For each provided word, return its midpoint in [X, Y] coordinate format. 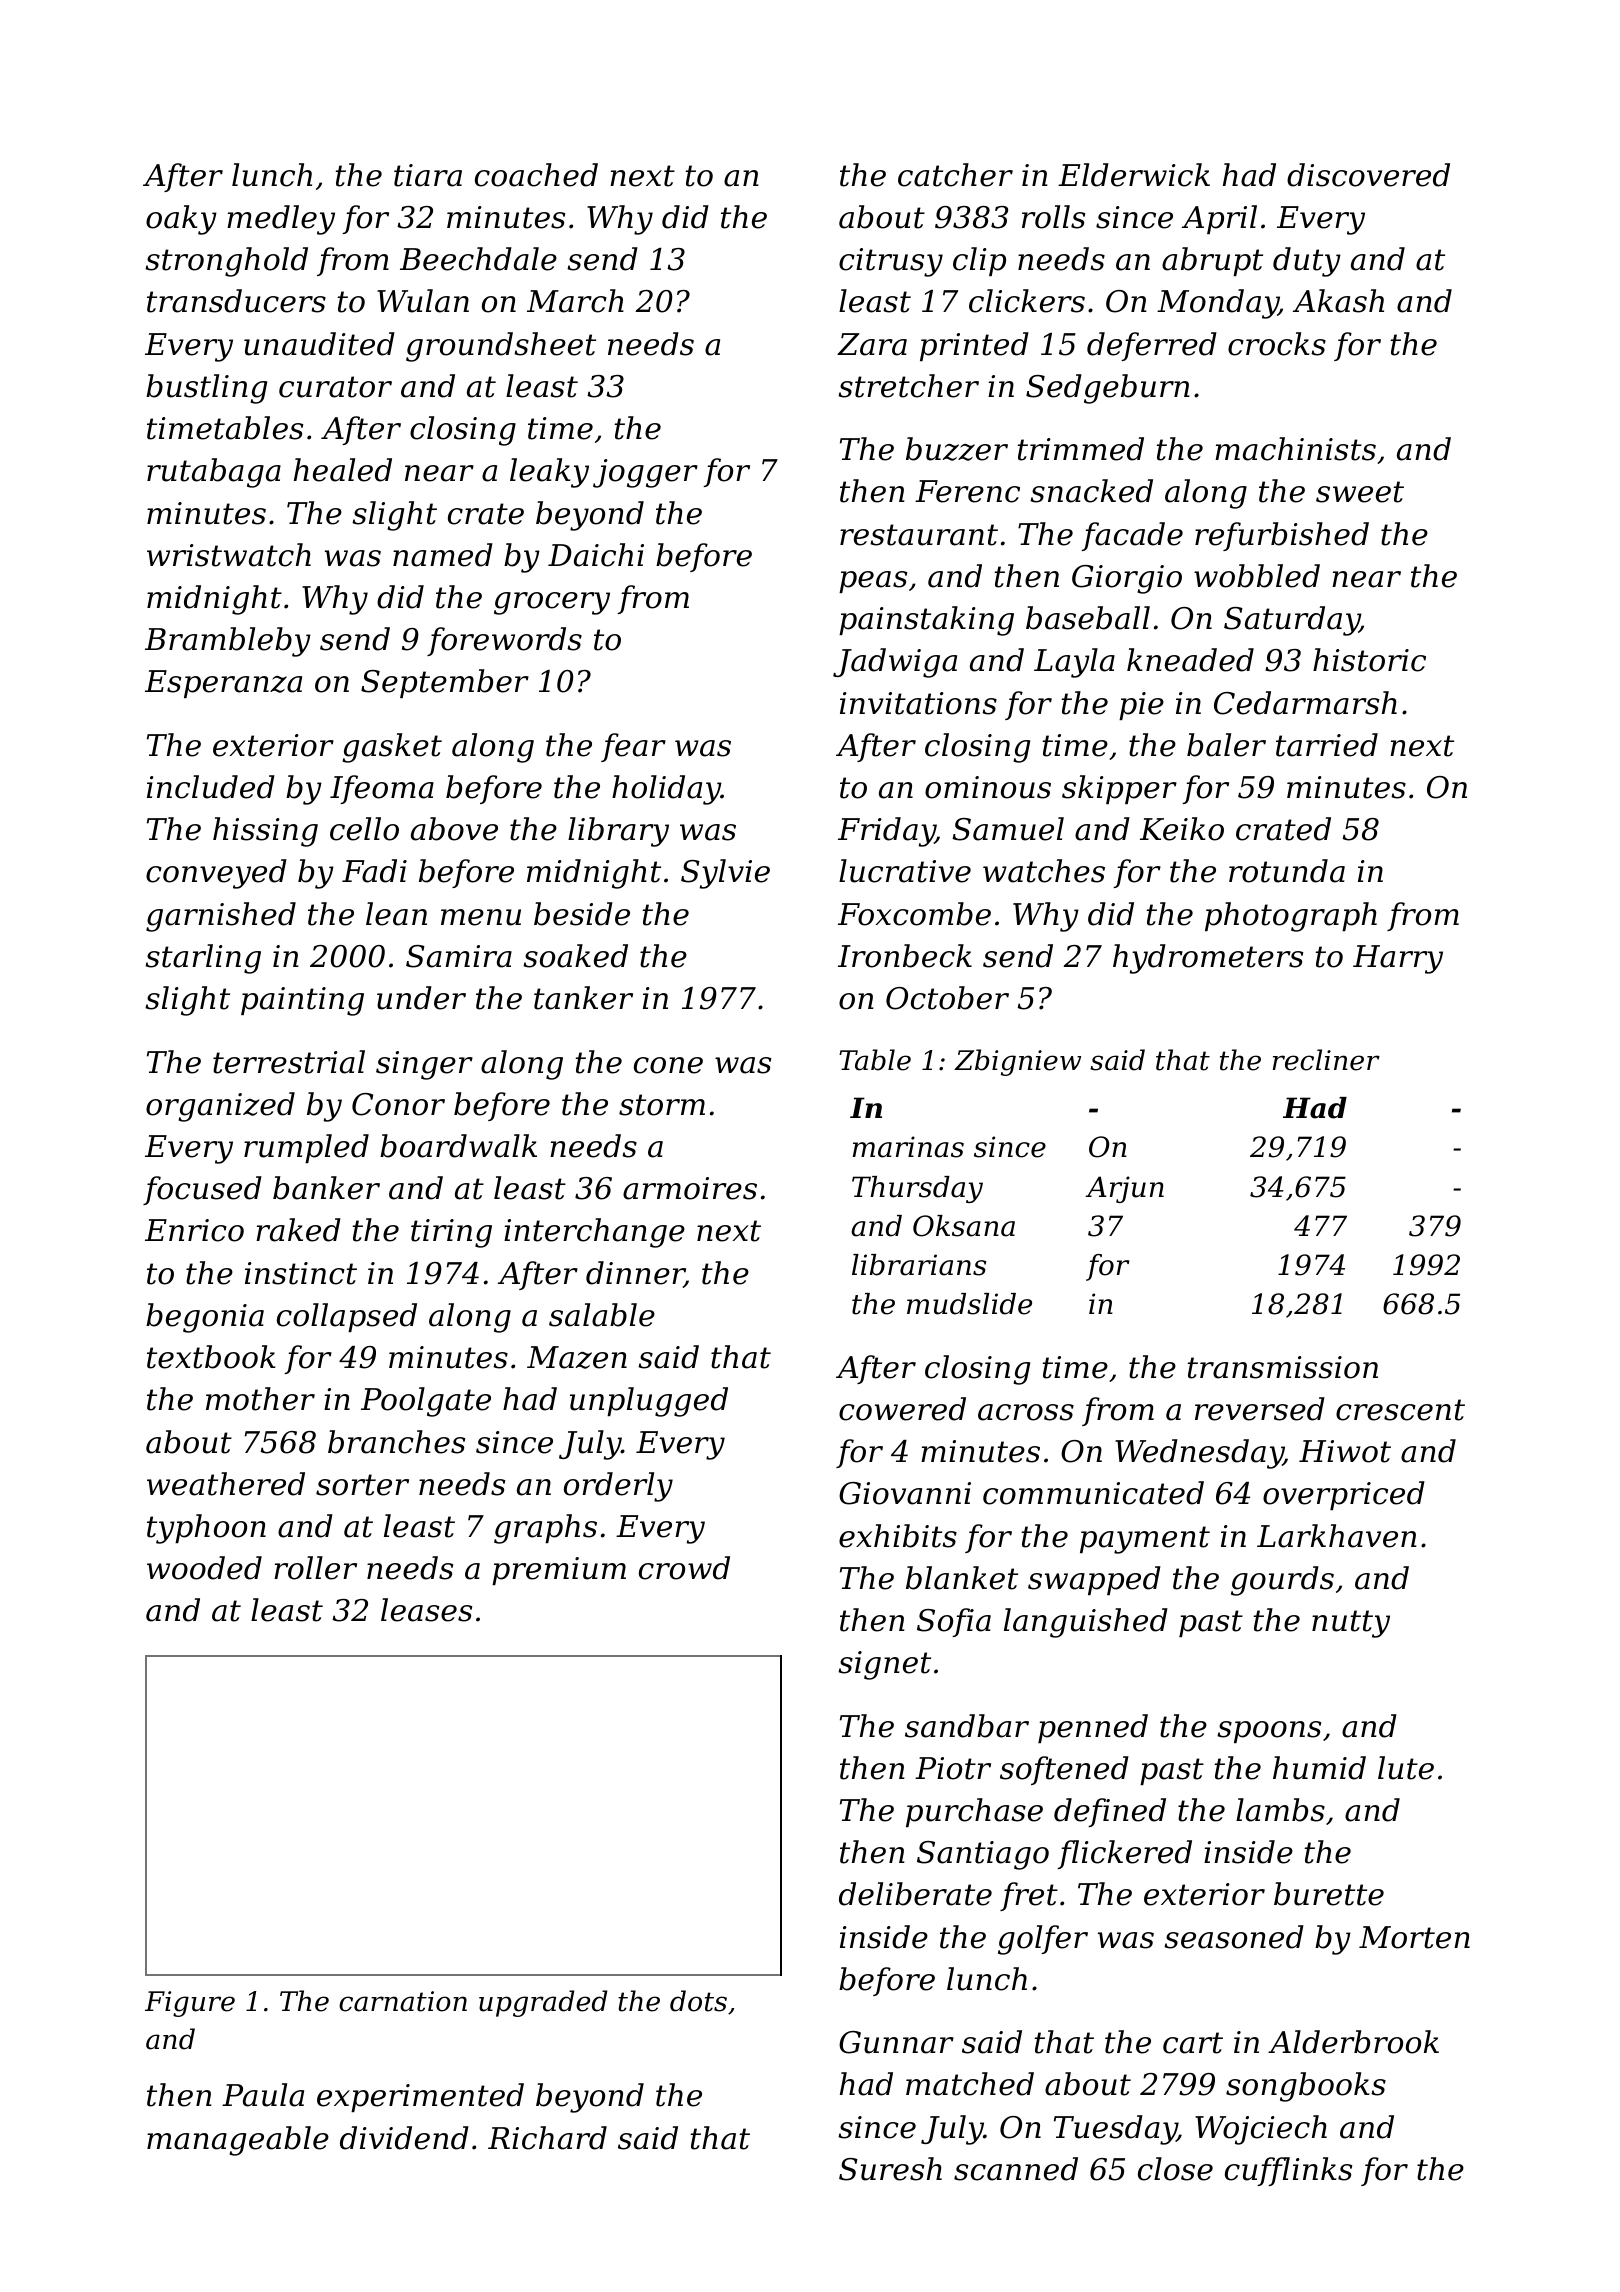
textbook [211, 1357]
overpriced [1344, 1495]
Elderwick [1134, 175]
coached [536, 175]
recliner [1326, 1060]
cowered [902, 1409]
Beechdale [478, 259]
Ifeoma [382, 789]
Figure [190, 2004]
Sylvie [725, 874]
